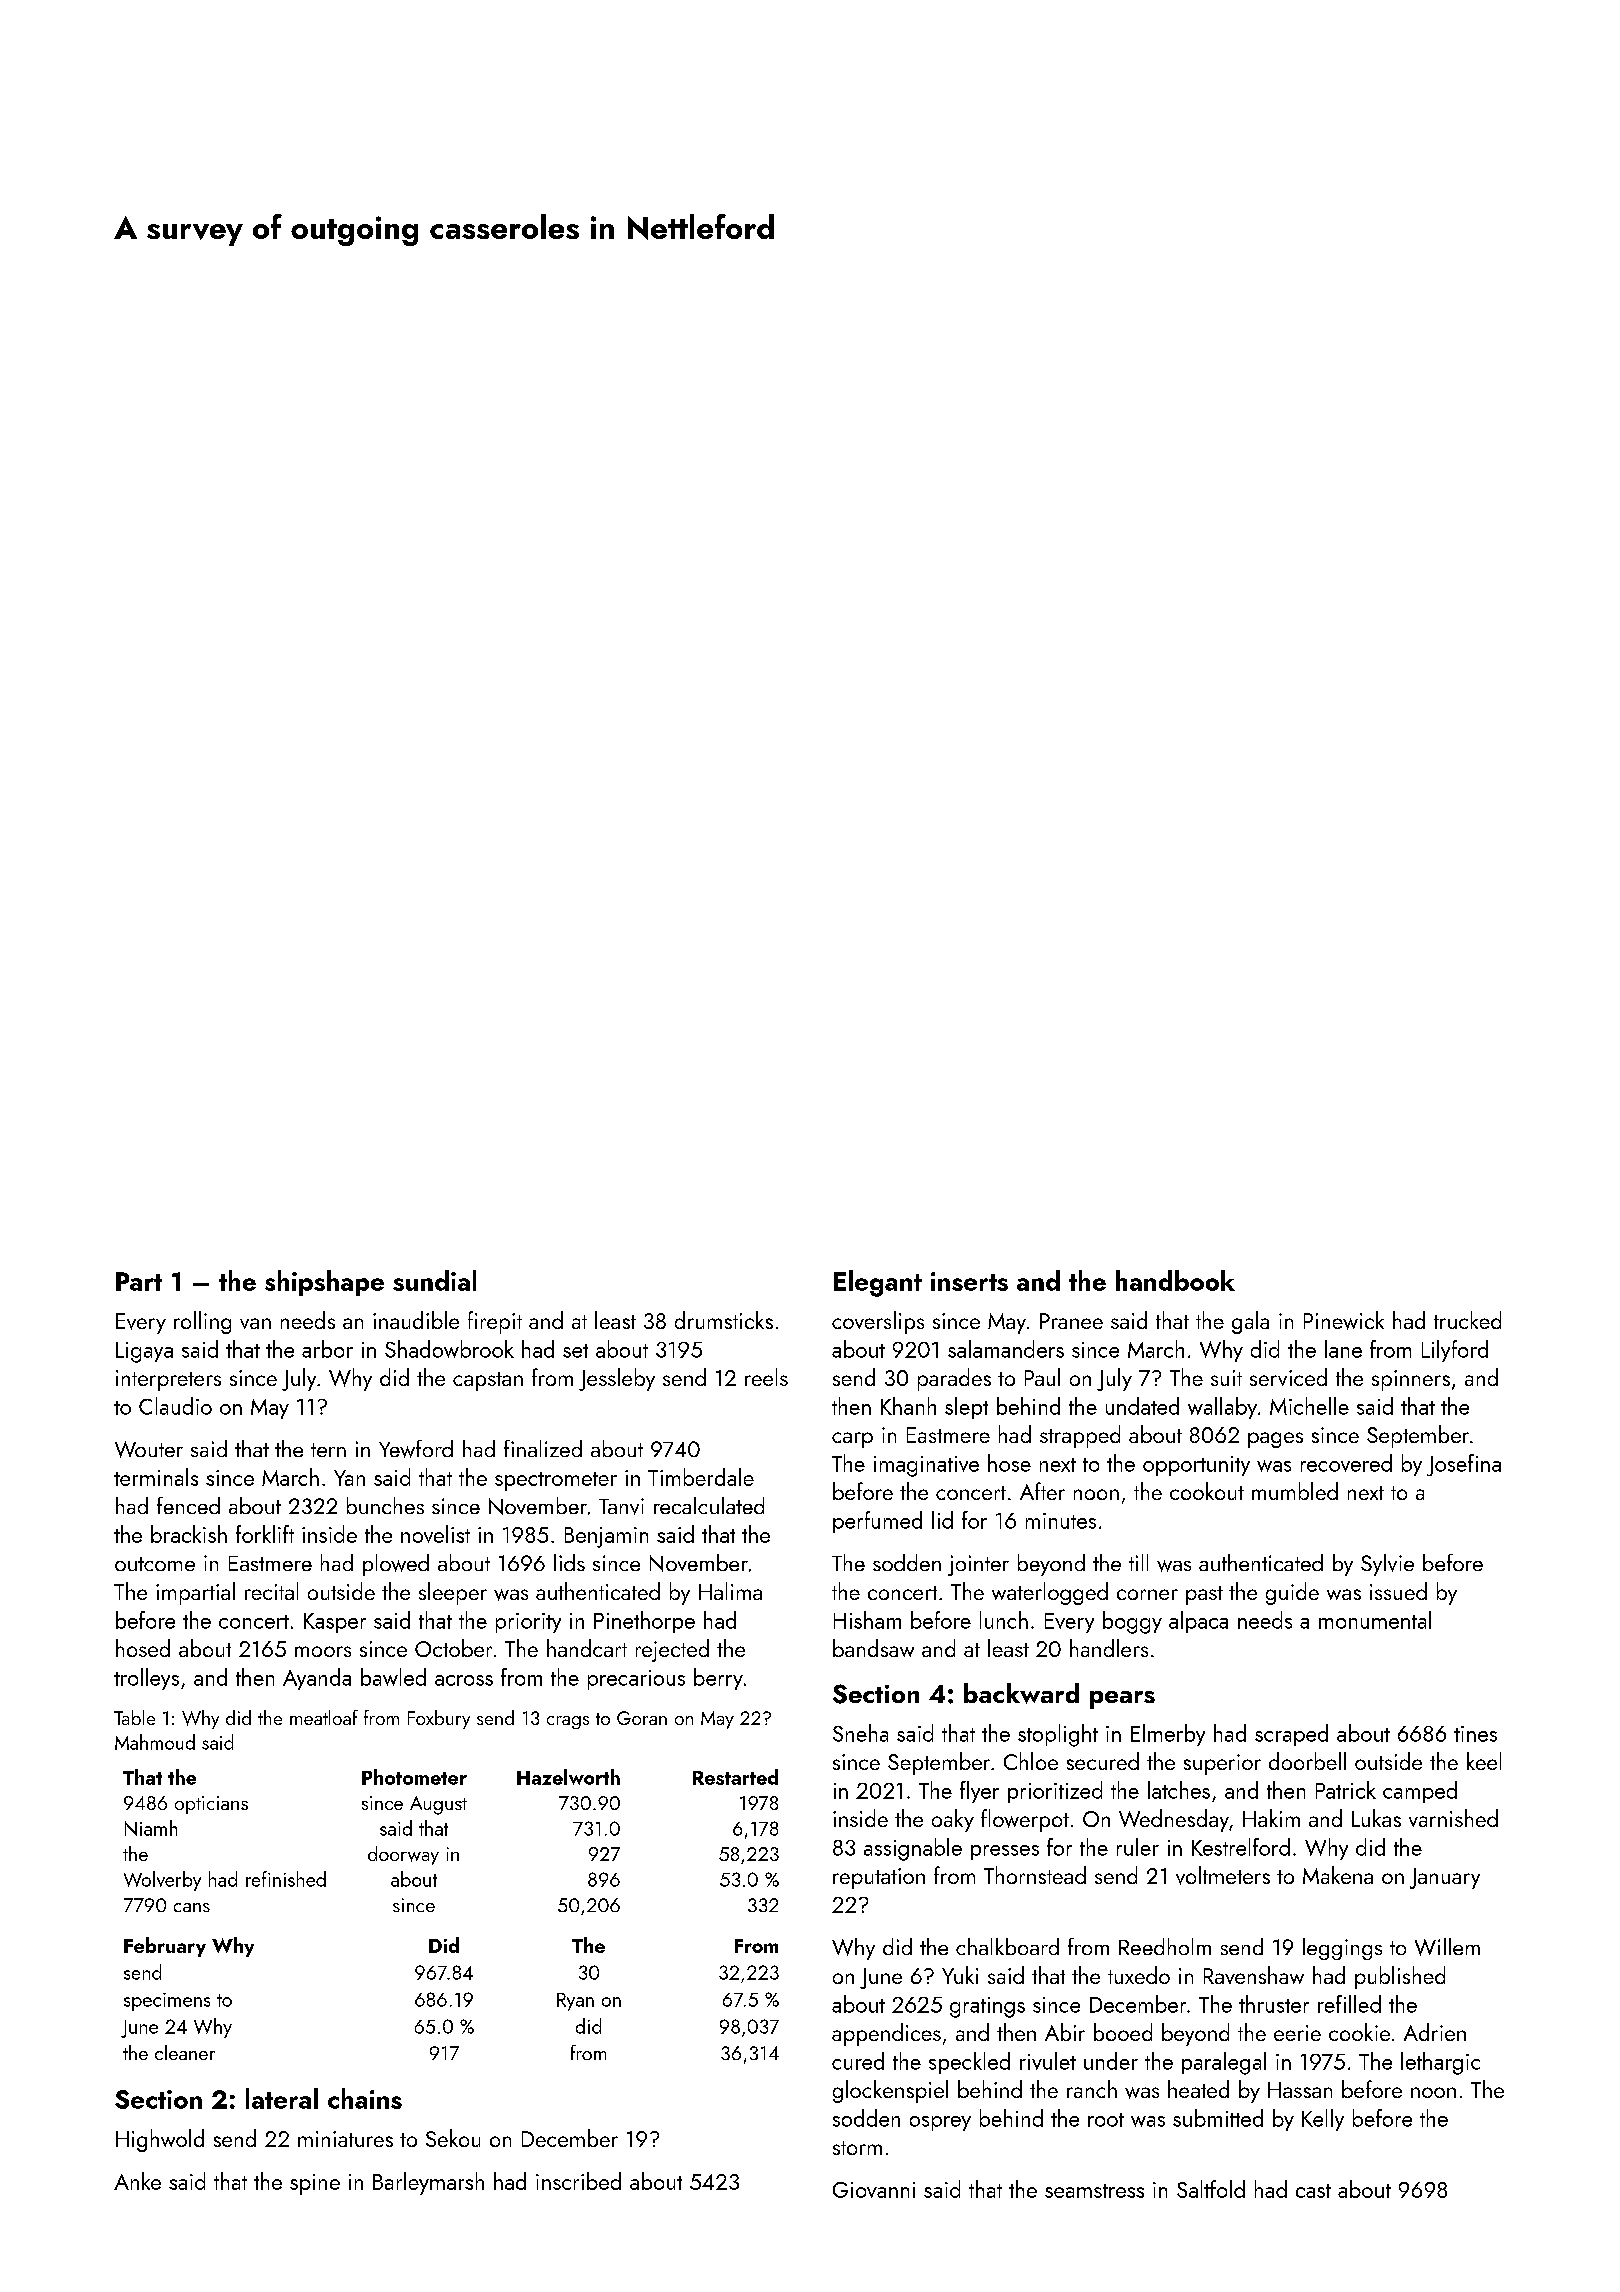 The width and height of the image is (1620, 2292). Describe the element at coordinates (428, 2183) in the image. I see `Barleymarsh` at that location.
